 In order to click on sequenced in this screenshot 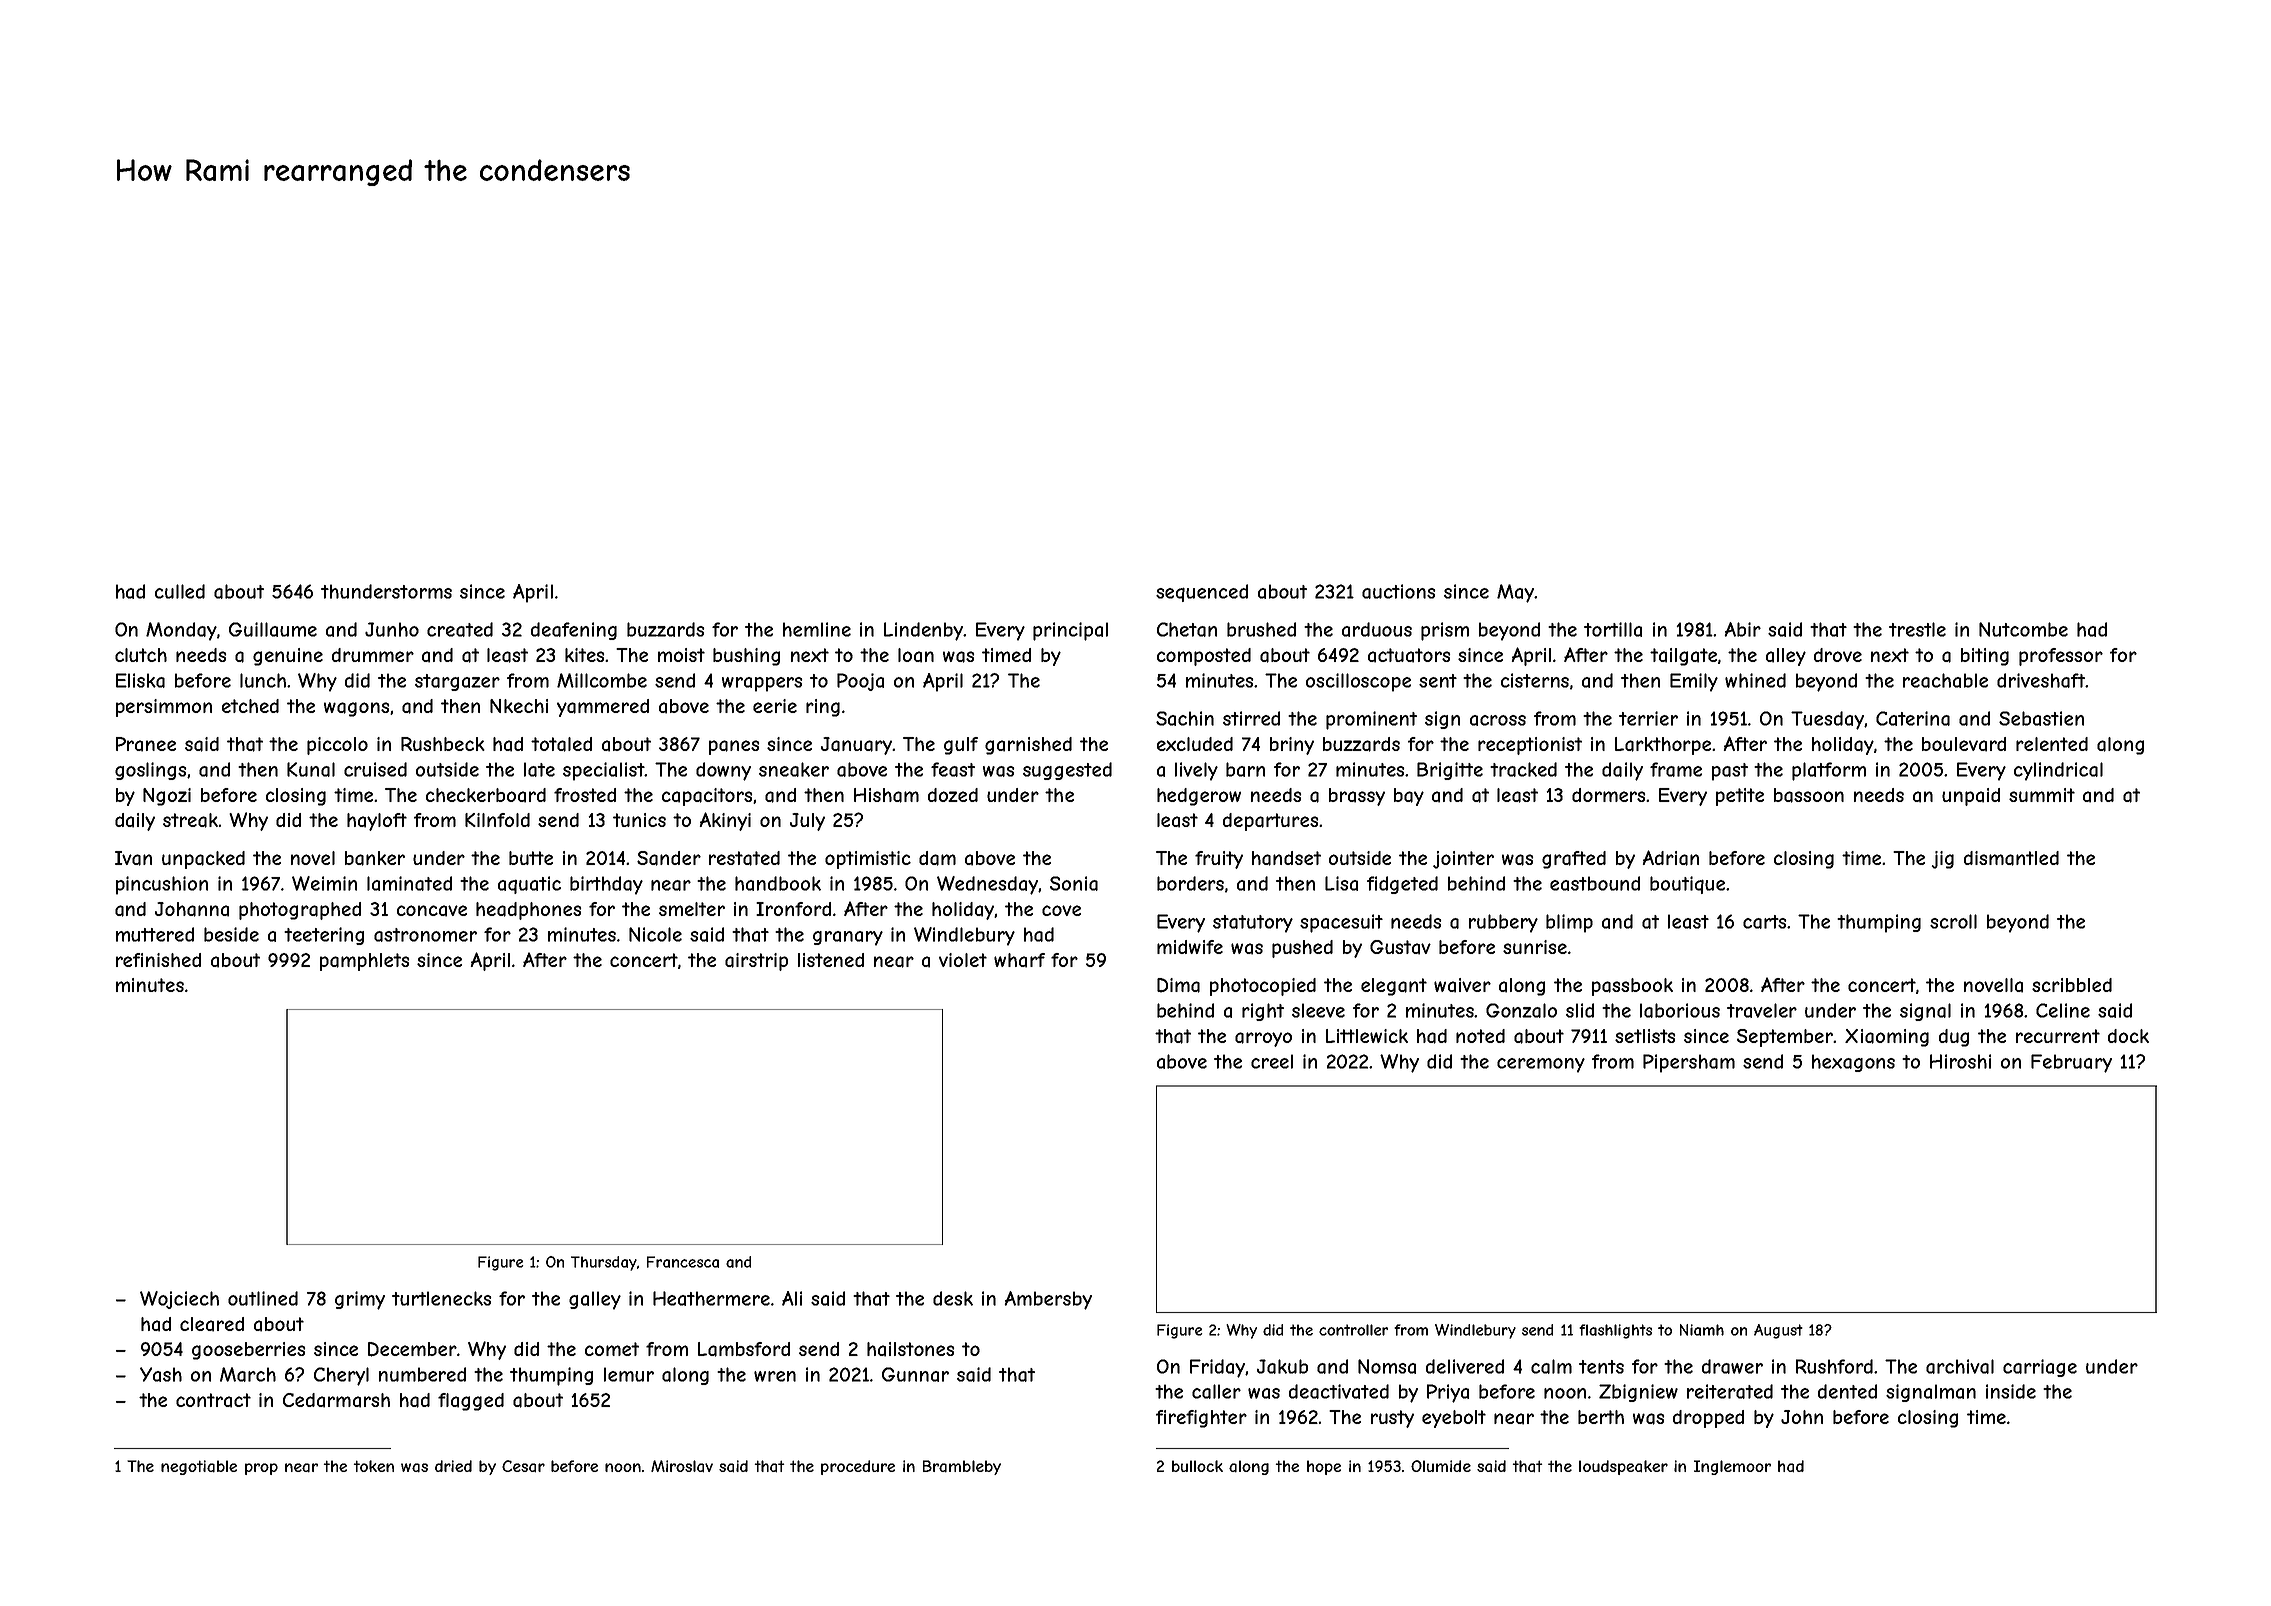, I will do `click(1202, 593)`.
